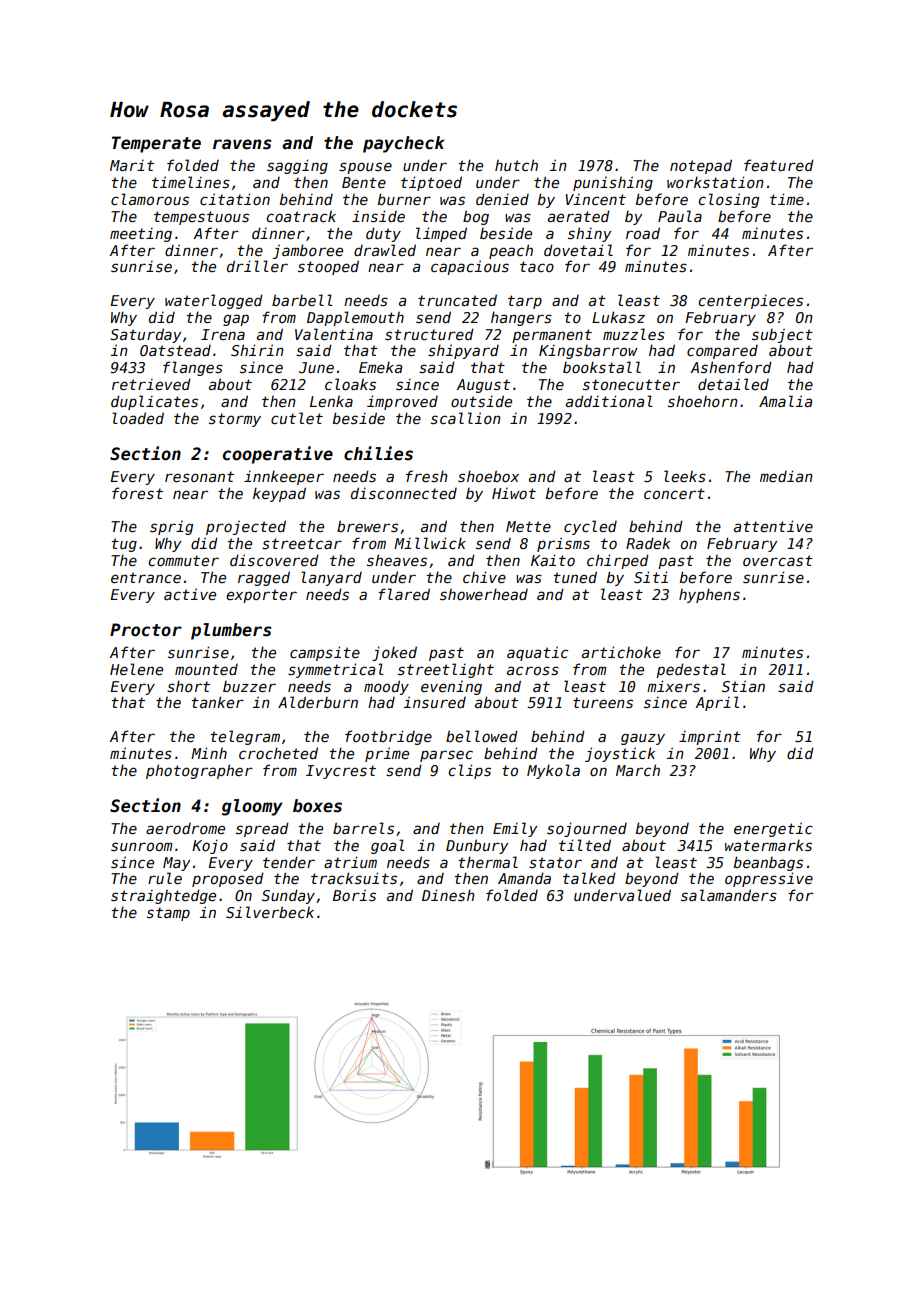 This page has height=1308, width=924. Describe the element at coordinates (151, 384) in the page. I see `retrieved` at that location.
